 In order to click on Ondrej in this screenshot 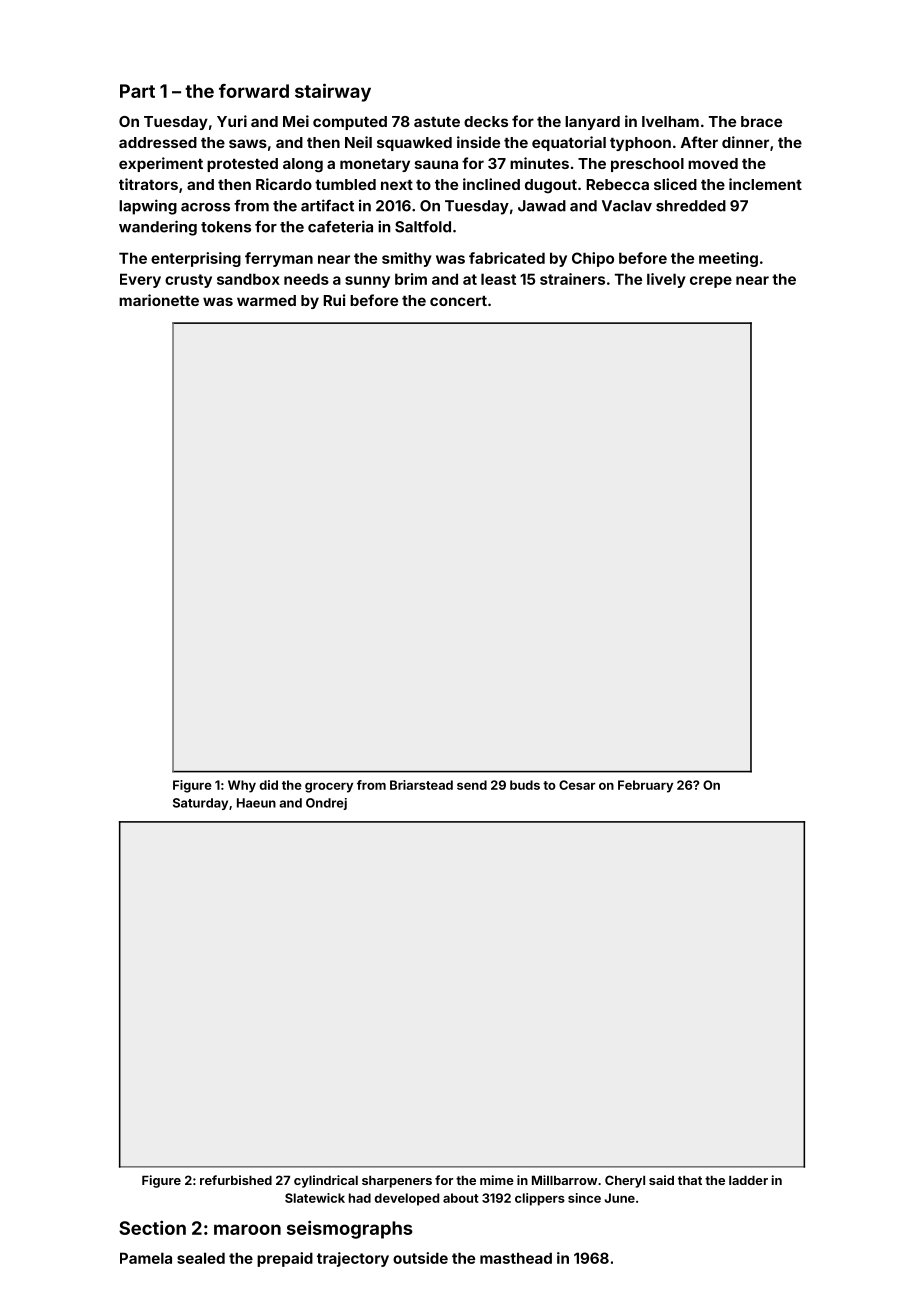, I will do `click(326, 804)`.
